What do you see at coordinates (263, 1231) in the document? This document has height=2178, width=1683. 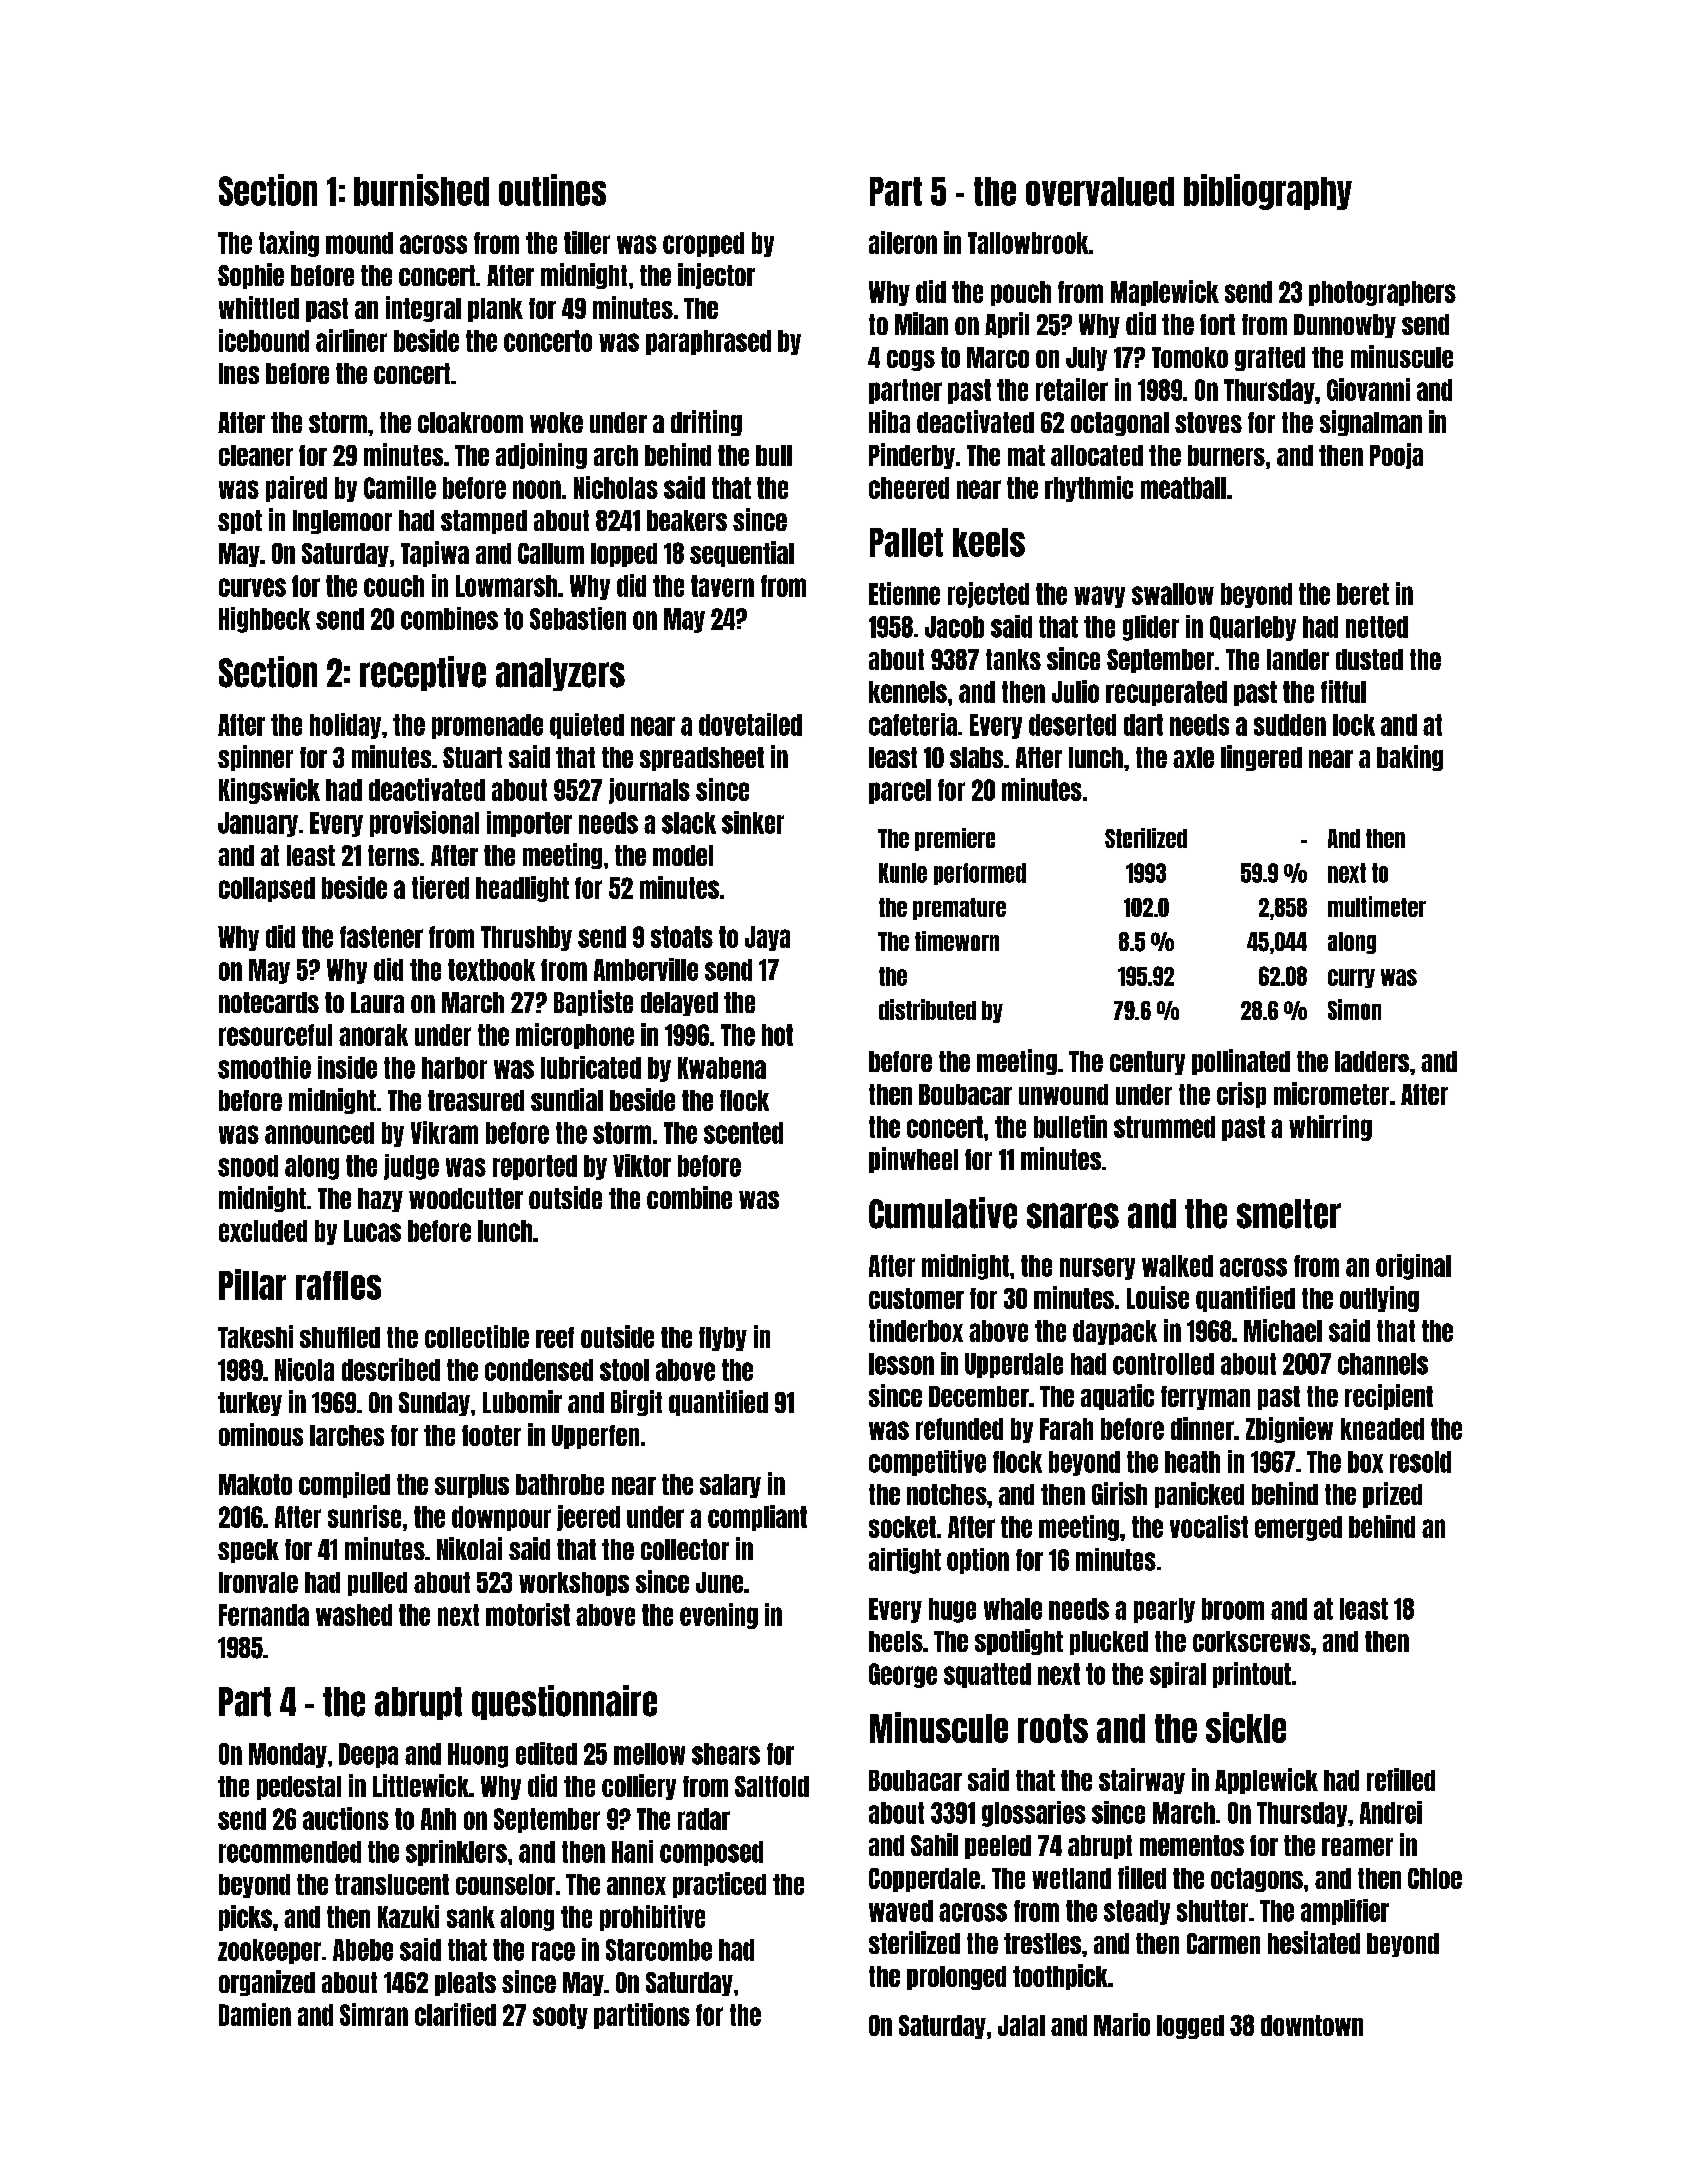 I see `excluded` at bounding box center [263, 1231].
